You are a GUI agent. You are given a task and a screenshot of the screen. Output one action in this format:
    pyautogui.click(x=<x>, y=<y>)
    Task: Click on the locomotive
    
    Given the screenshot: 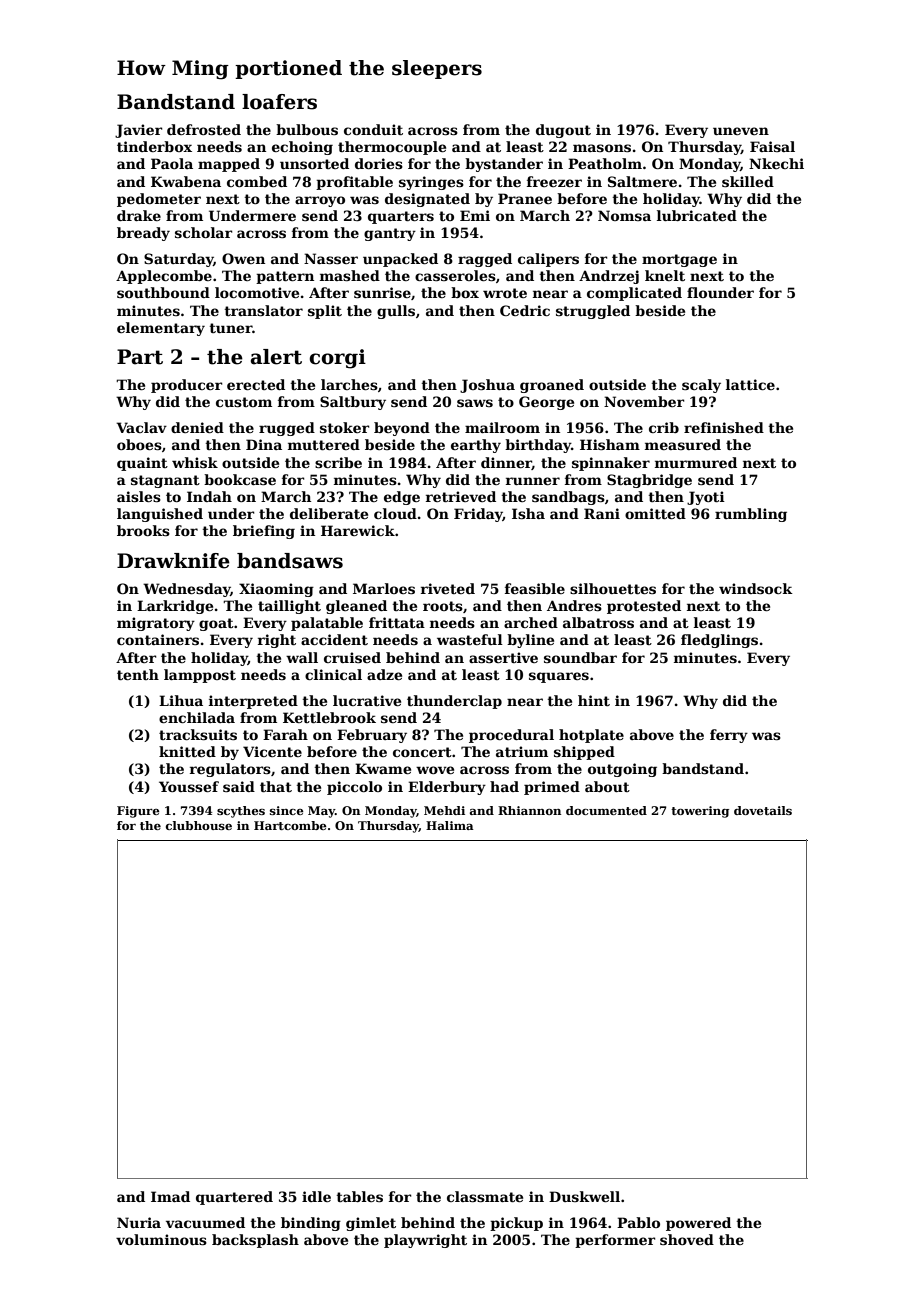 What is the action you would take?
    pyautogui.click(x=257, y=292)
